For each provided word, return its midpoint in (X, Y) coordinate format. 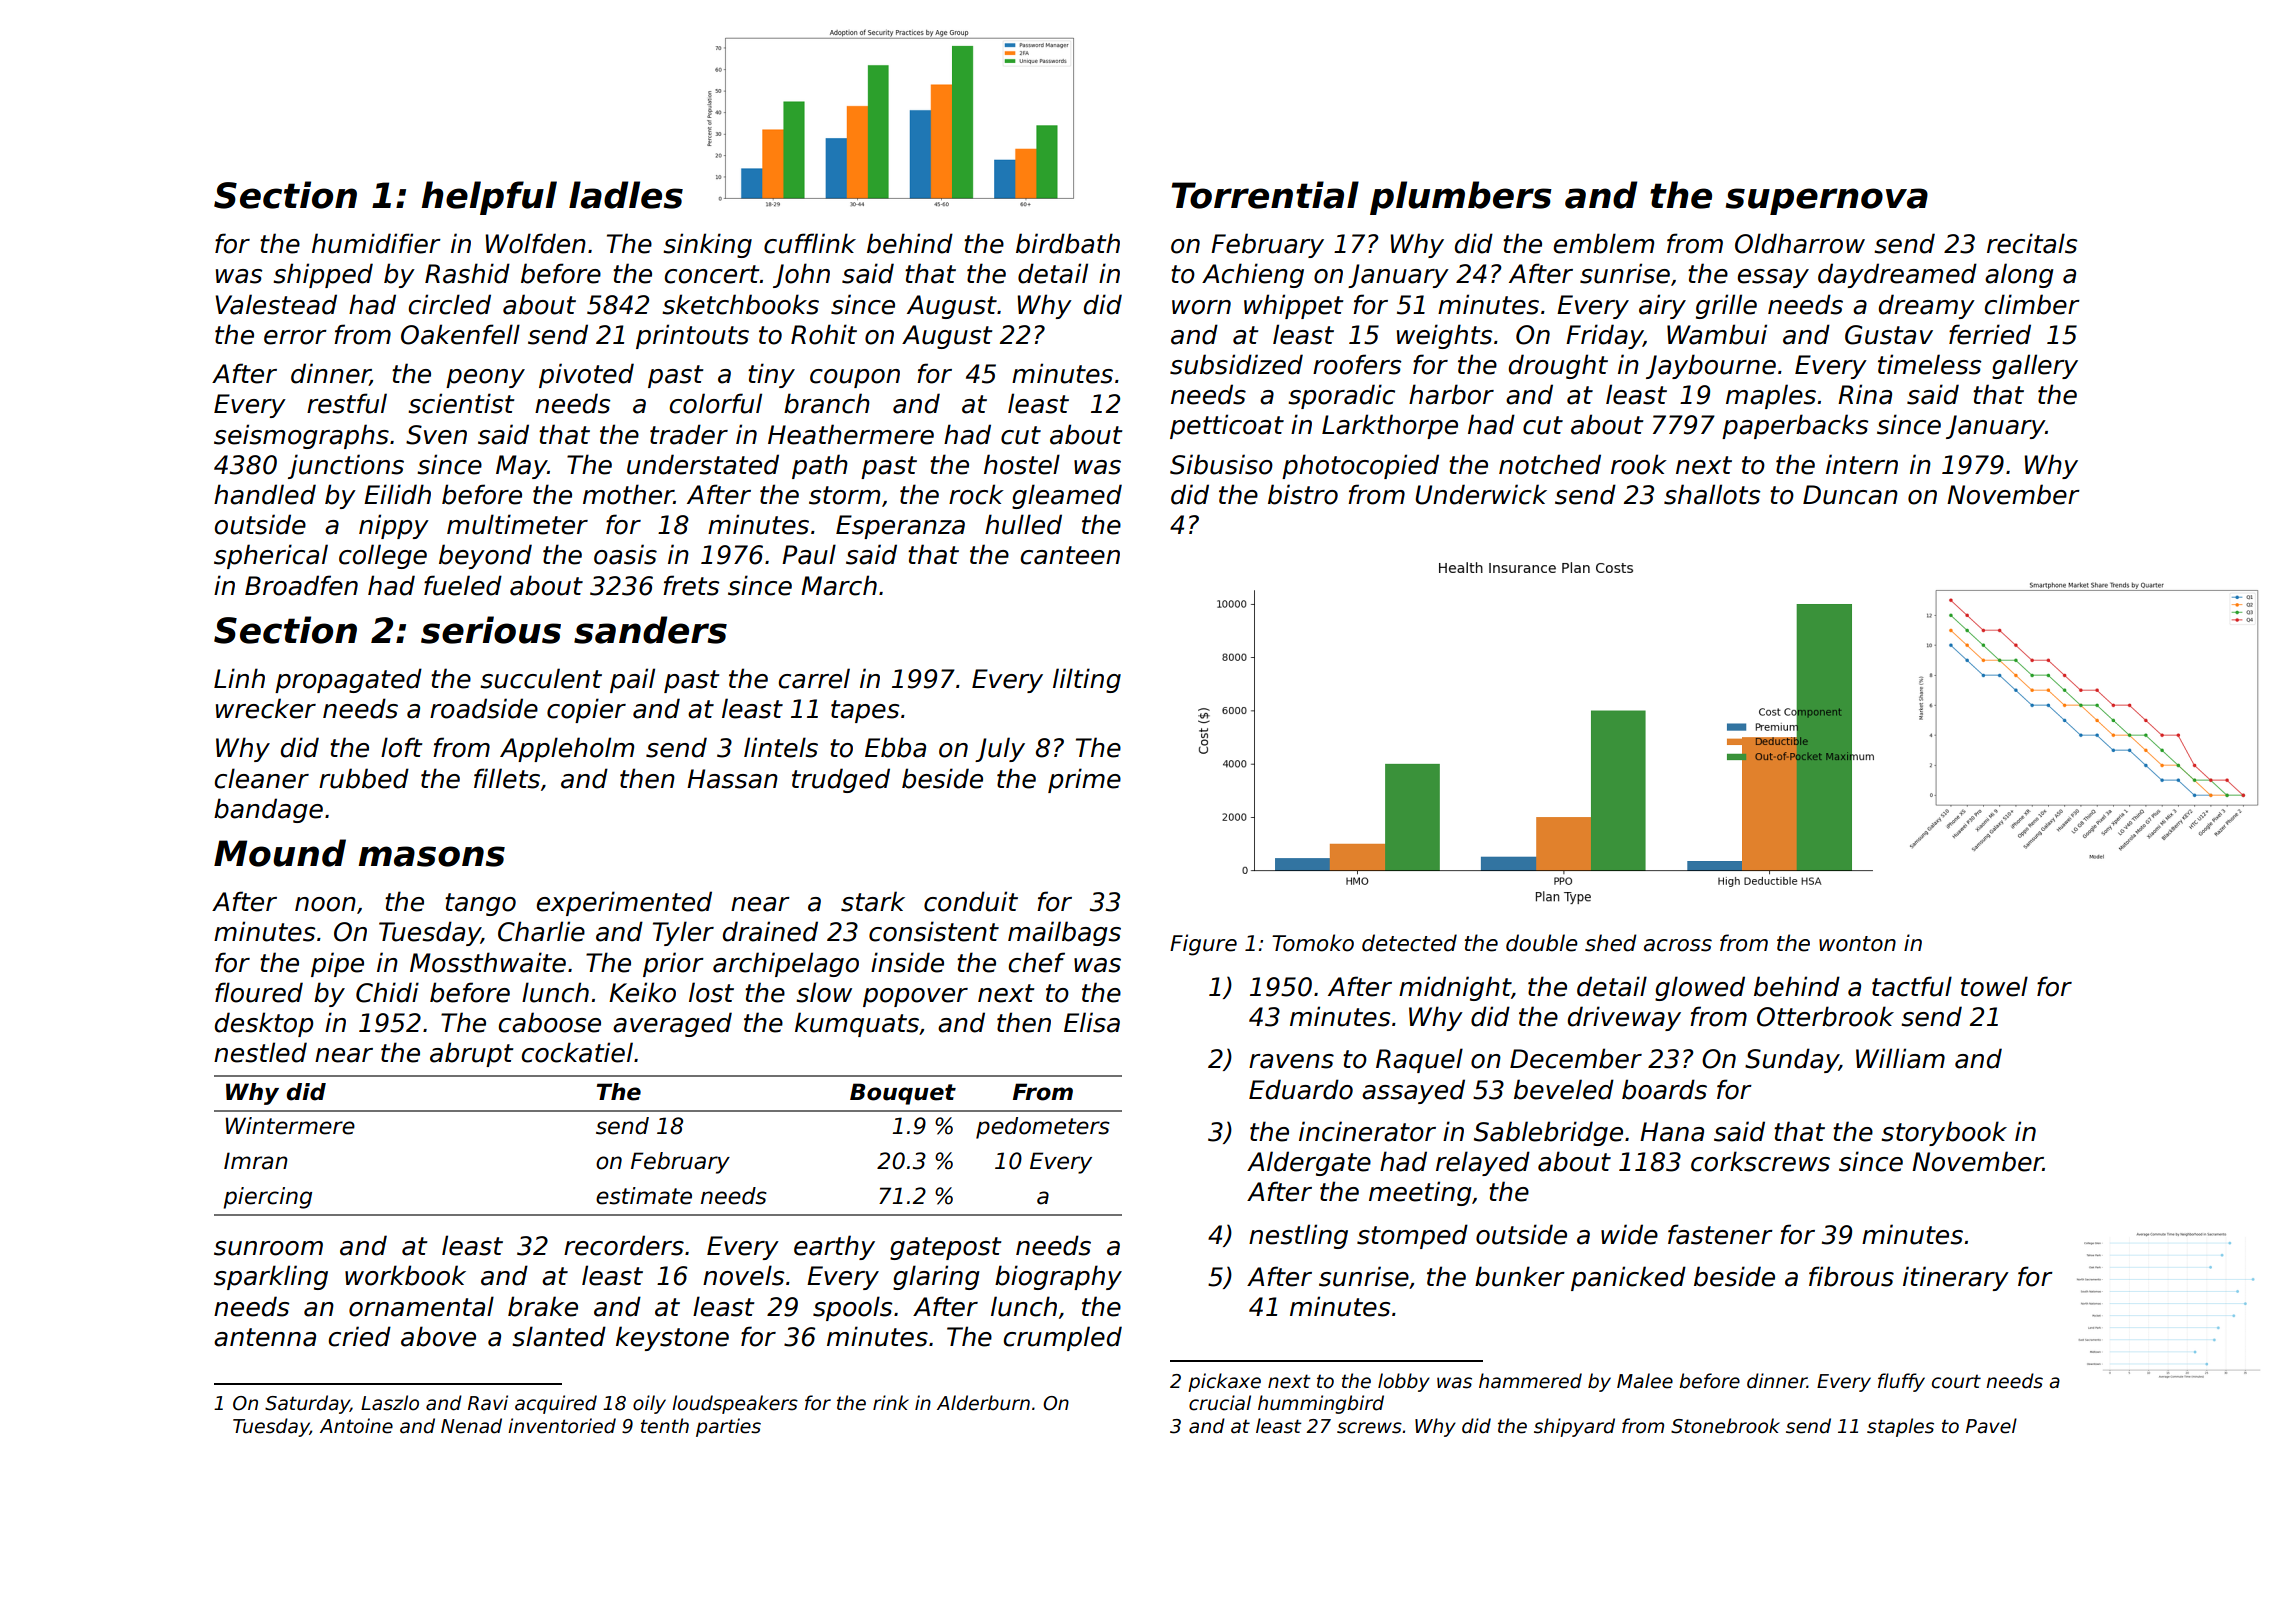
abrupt (471, 1054)
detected (1409, 943)
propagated (348, 680)
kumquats (857, 1024)
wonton (1857, 944)
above (438, 1336)
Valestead (276, 304)
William (1900, 1058)
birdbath (1068, 243)
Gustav (1889, 335)
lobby (1404, 1382)
